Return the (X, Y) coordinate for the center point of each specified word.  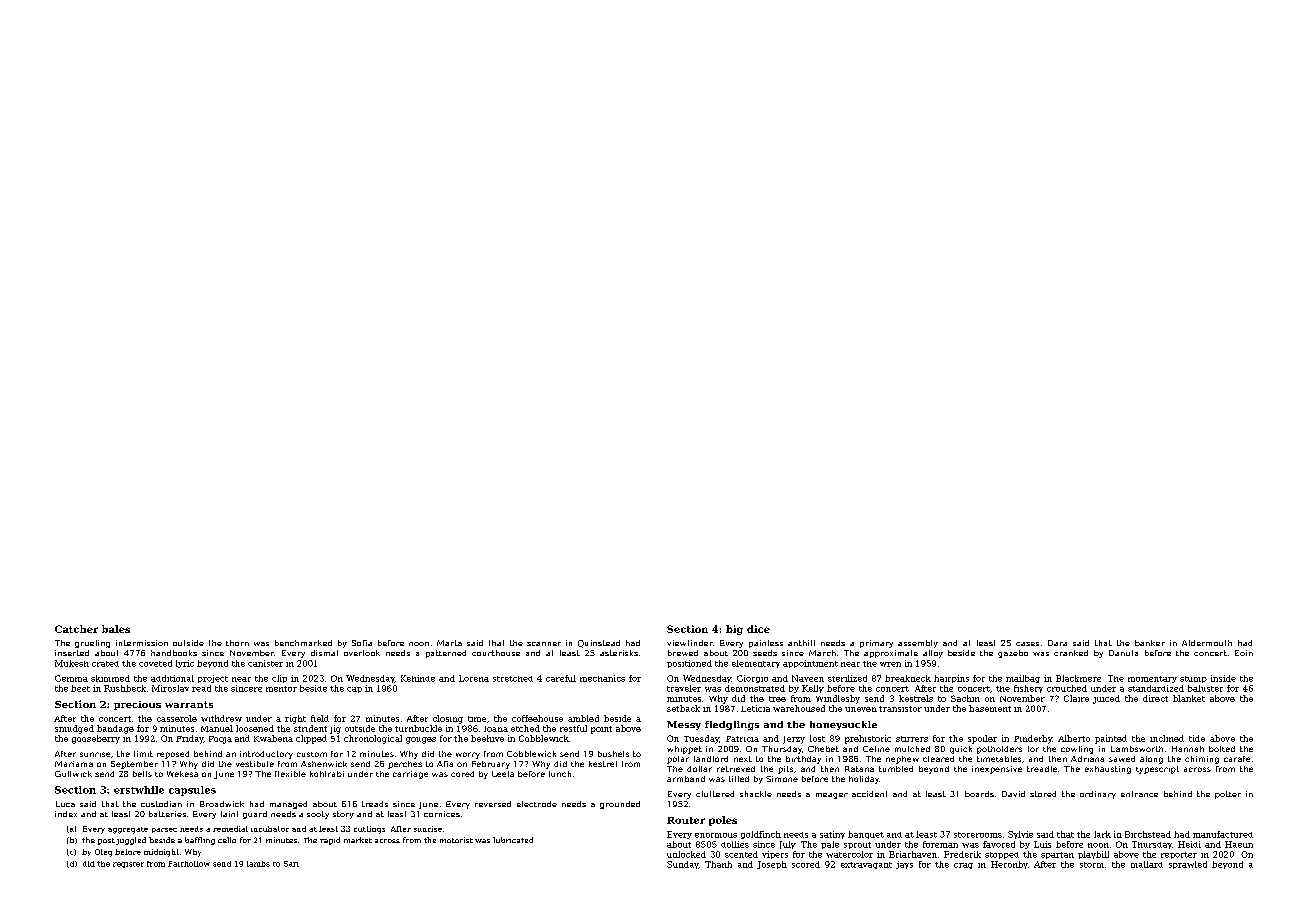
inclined (1167, 738)
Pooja (220, 740)
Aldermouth (1207, 643)
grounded (620, 805)
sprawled (1188, 865)
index (66, 814)
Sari (291, 864)
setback (683, 708)
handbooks (174, 653)
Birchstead (1148, 834)
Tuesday (701, 739)
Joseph (772, 865)
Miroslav (170, 688)
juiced (1106, 699)
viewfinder (690, 643)
